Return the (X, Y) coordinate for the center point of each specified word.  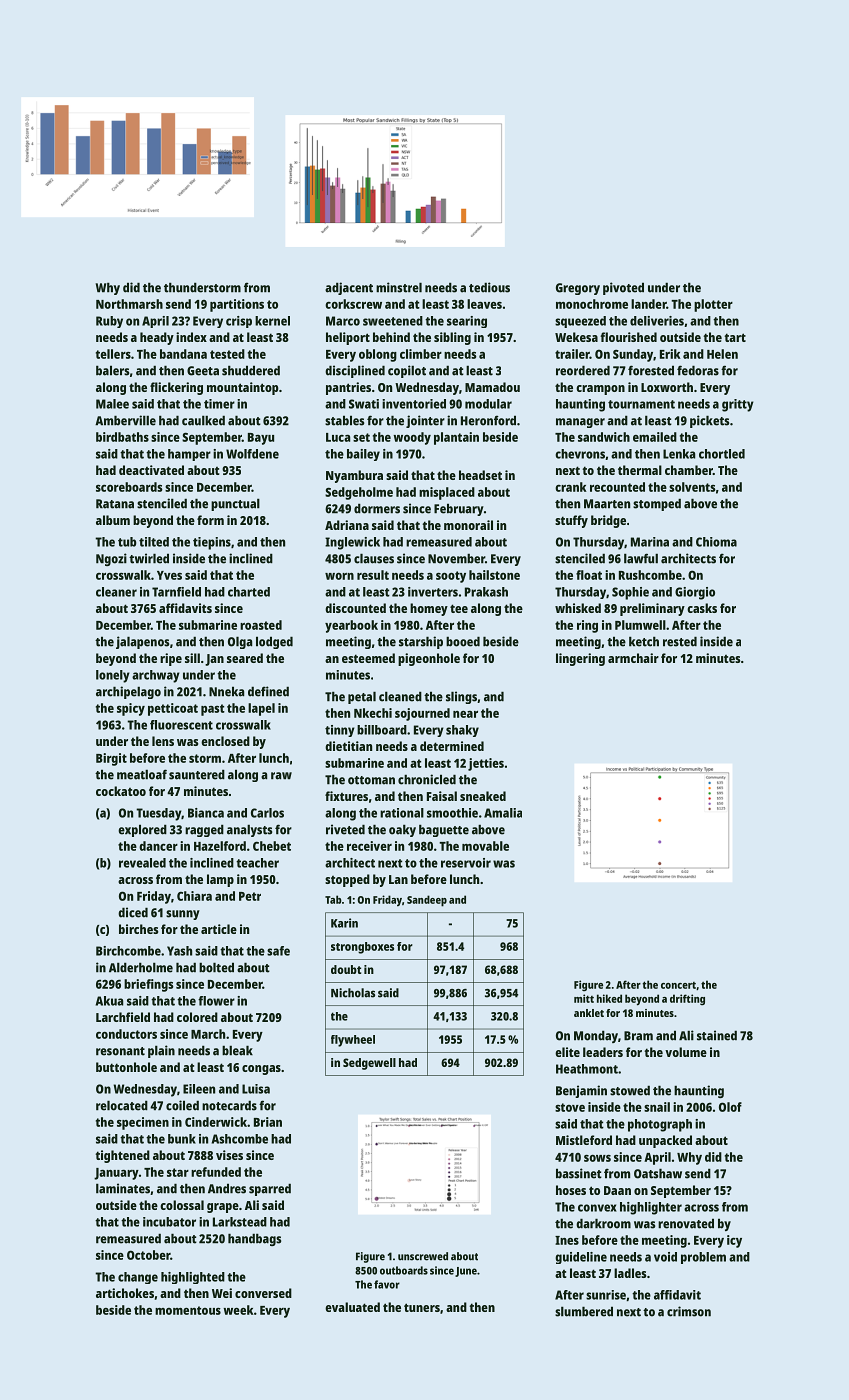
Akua (109, 1001)
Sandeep (427, 901)
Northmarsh (129, 304)
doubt (346, 969)
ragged (204, 830)
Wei (222, 1293)
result (373, 575)
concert (678, 985)
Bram (638, 1036)
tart (735, 337)
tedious (489, 287)
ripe (171, 659)
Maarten (607, 504)
